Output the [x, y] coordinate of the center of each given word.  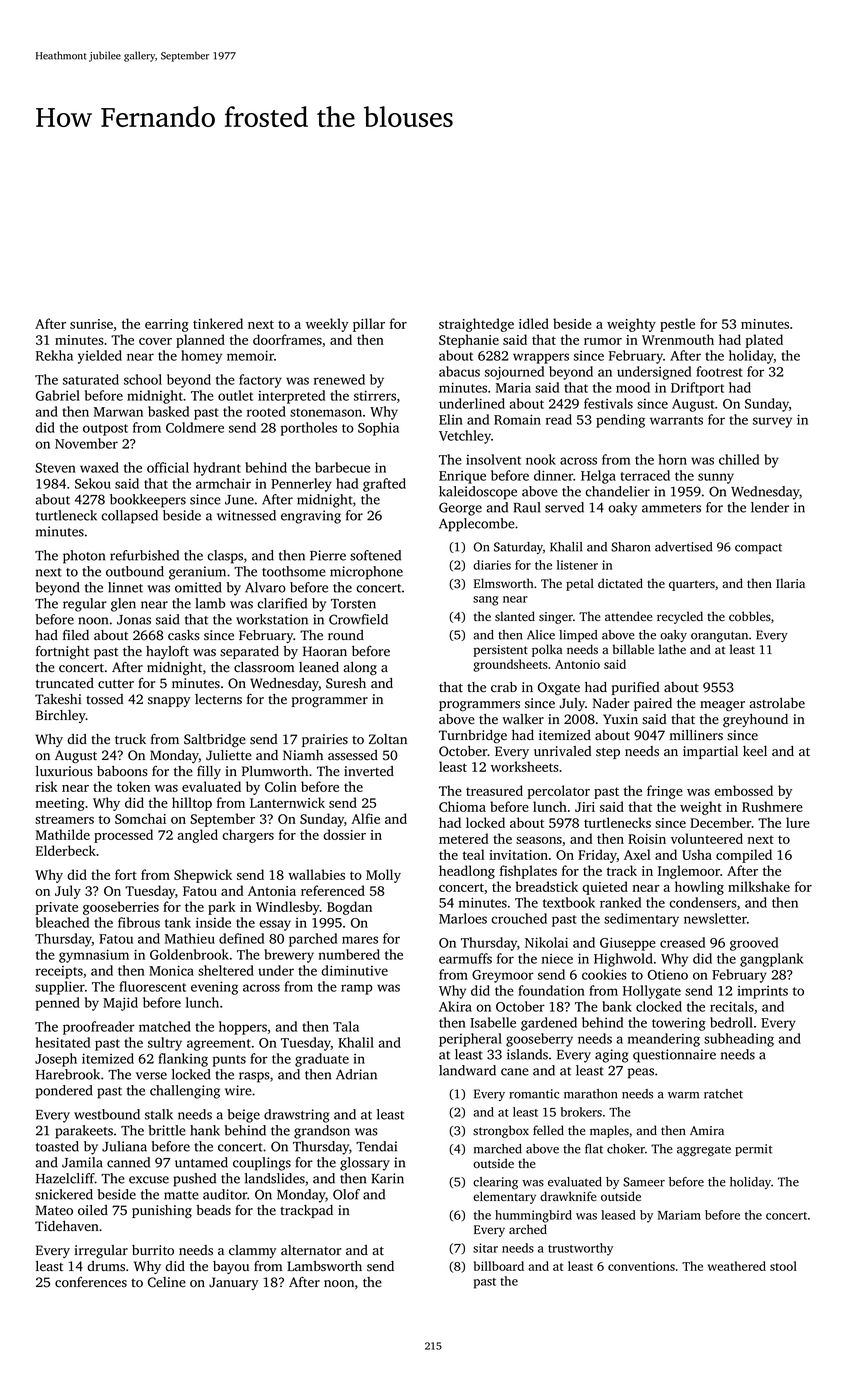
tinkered [218, 323]
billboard [499, 1266]
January [233, 1283]
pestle [677, 325]
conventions [641, 1266]
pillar [369, 325]
